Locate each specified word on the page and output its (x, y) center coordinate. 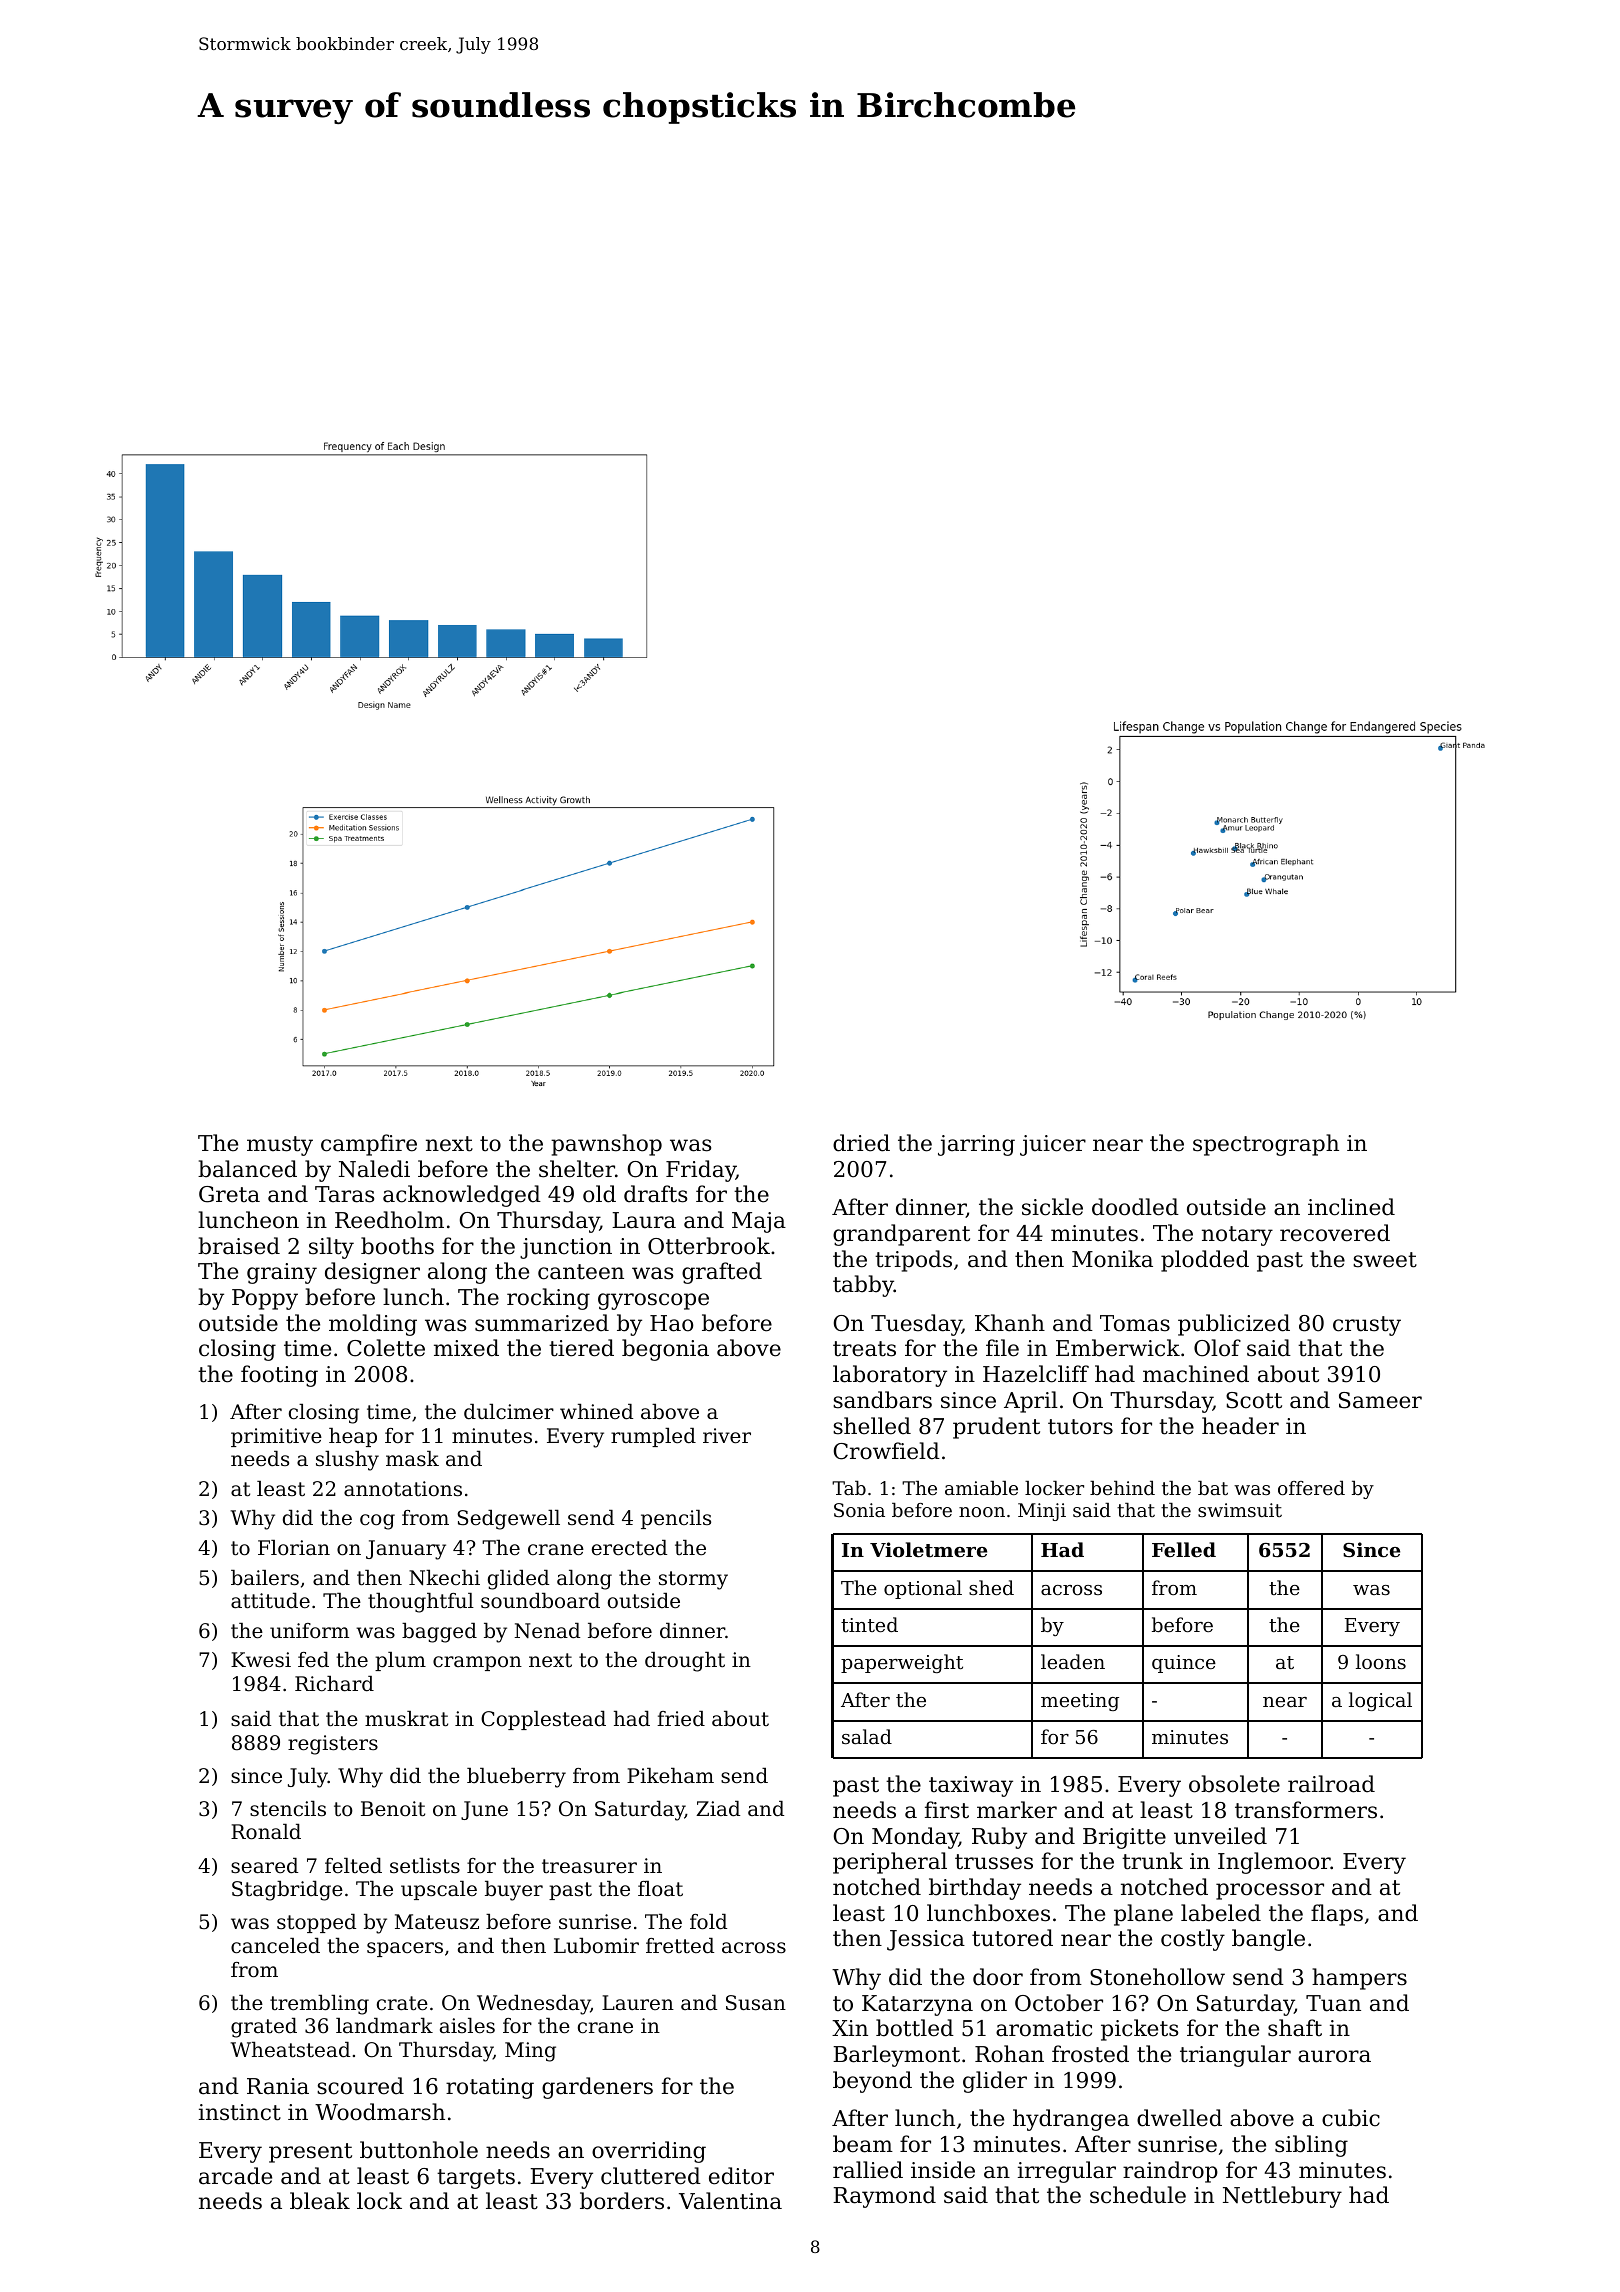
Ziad (718, 1809)
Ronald (266, 1832)
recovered (1335, 1233)
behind (1122, 1488)
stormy (693, 1580)
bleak (320, 2201)
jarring (976, 1145)
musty (280, 1146)
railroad (1331, 1784)
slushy (347, 1461)
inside (943, 2170)
